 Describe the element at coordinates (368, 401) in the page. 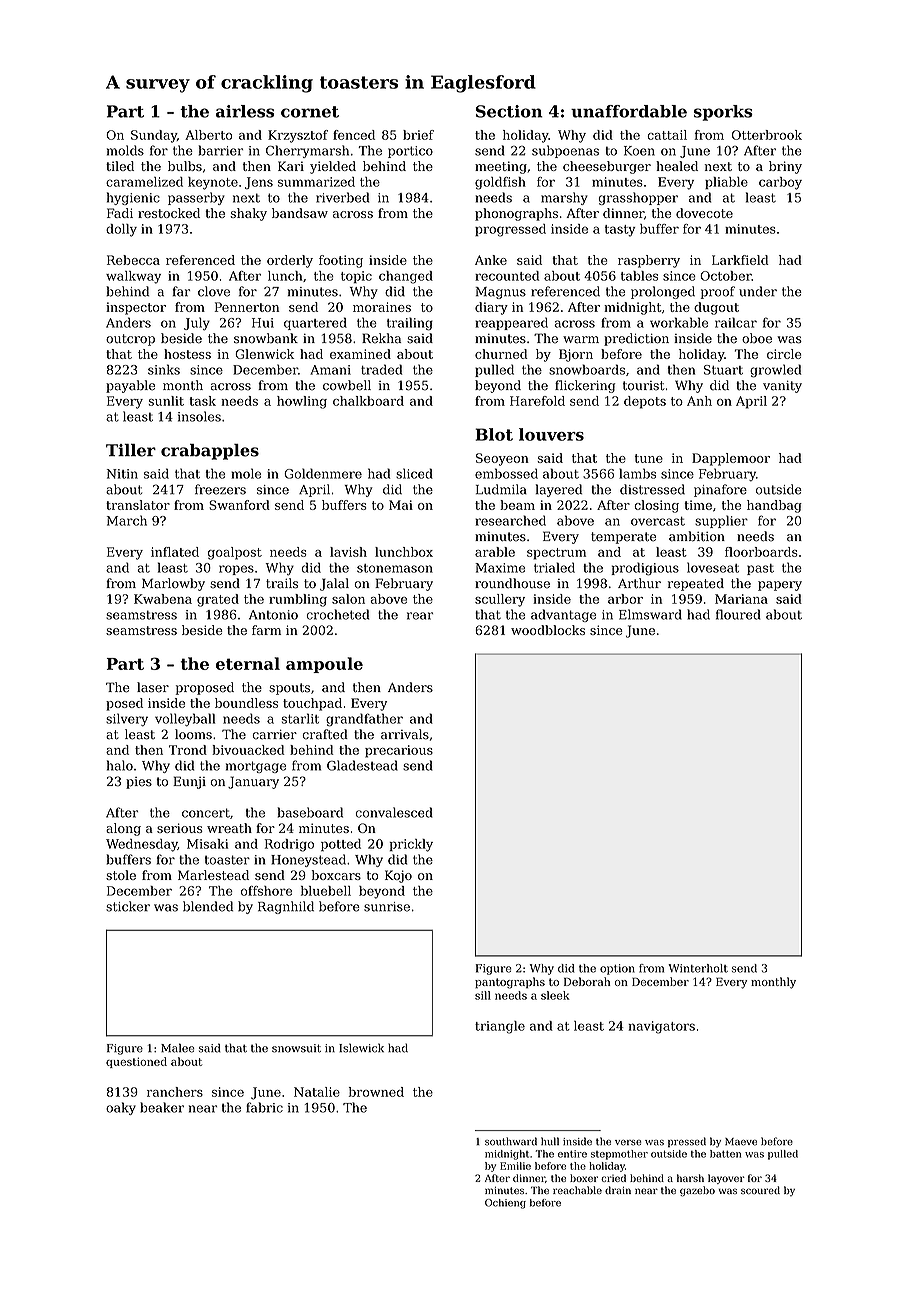

I see `chalkboard` at that location.
